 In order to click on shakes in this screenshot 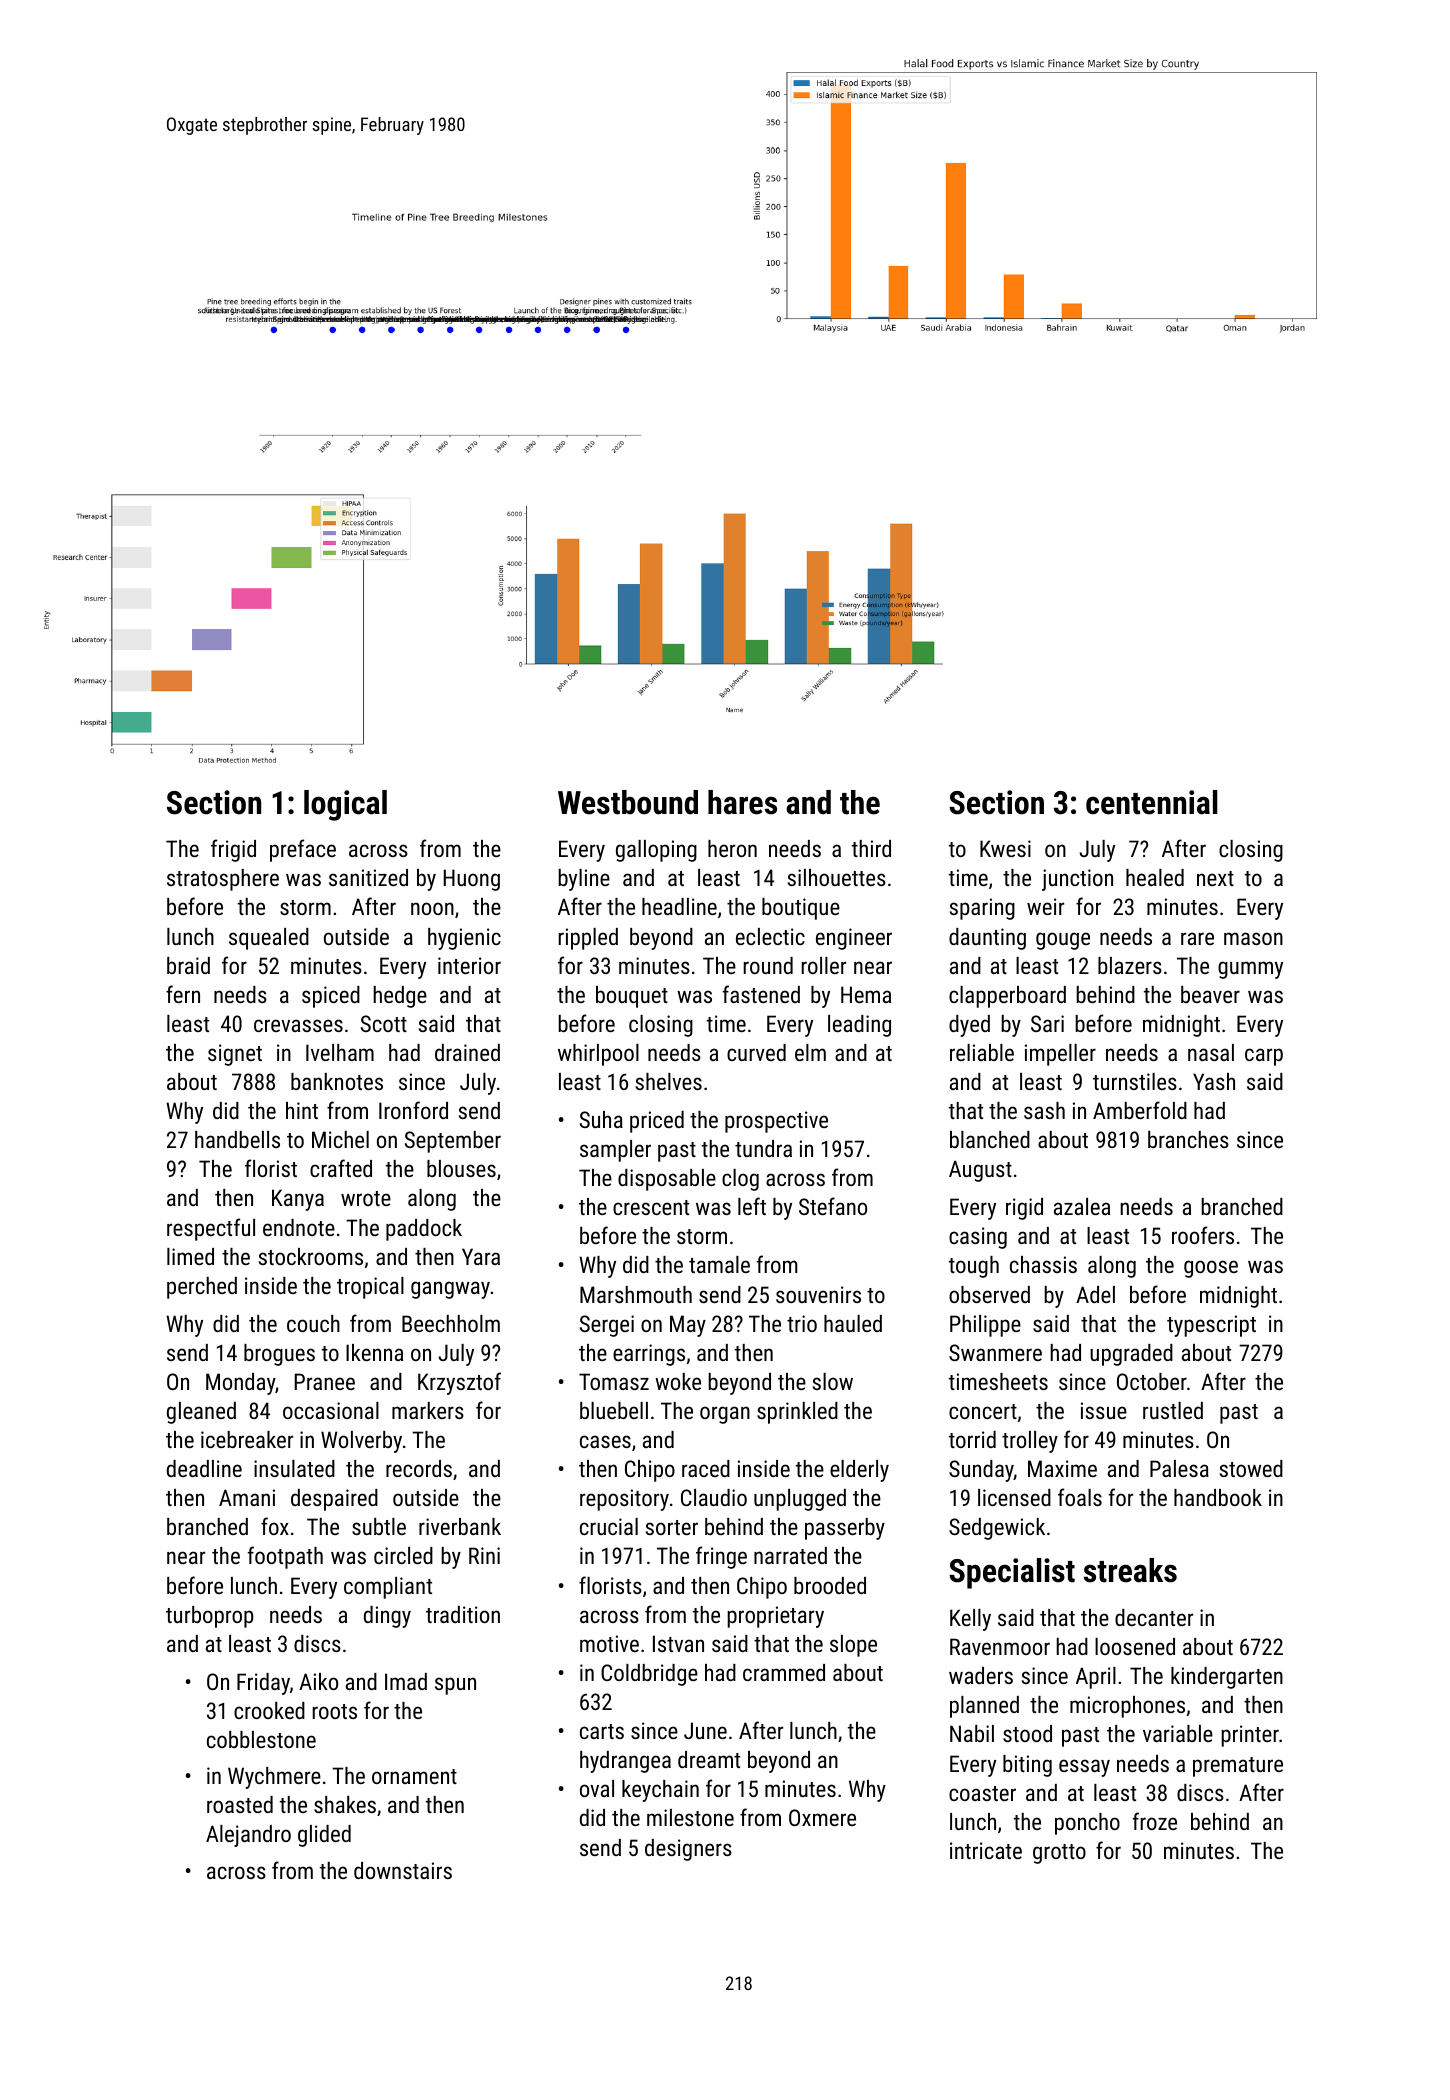, I will do `click(345, 1804)`.
